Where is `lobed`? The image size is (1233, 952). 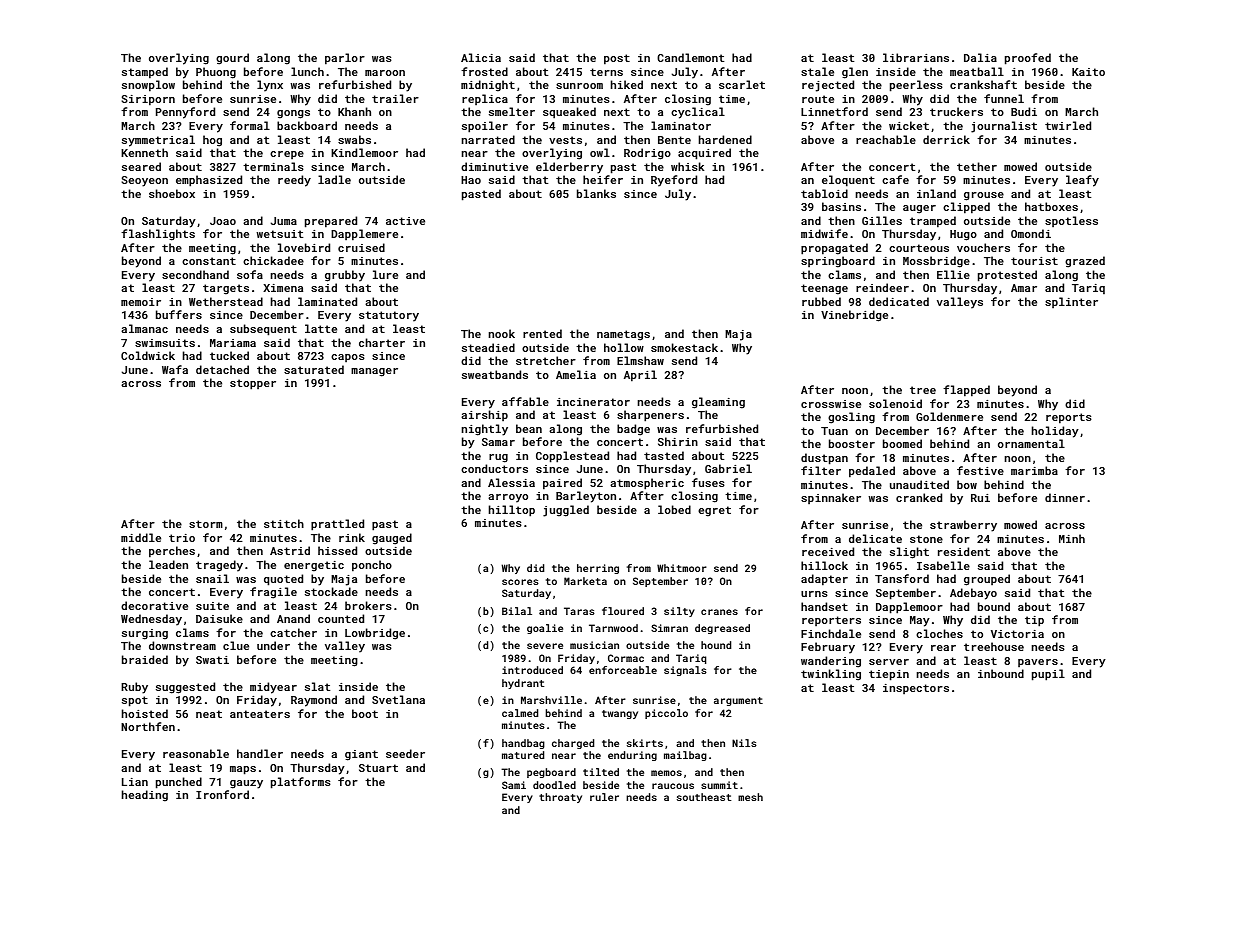
lobed is located at coordinates (674, 509).
